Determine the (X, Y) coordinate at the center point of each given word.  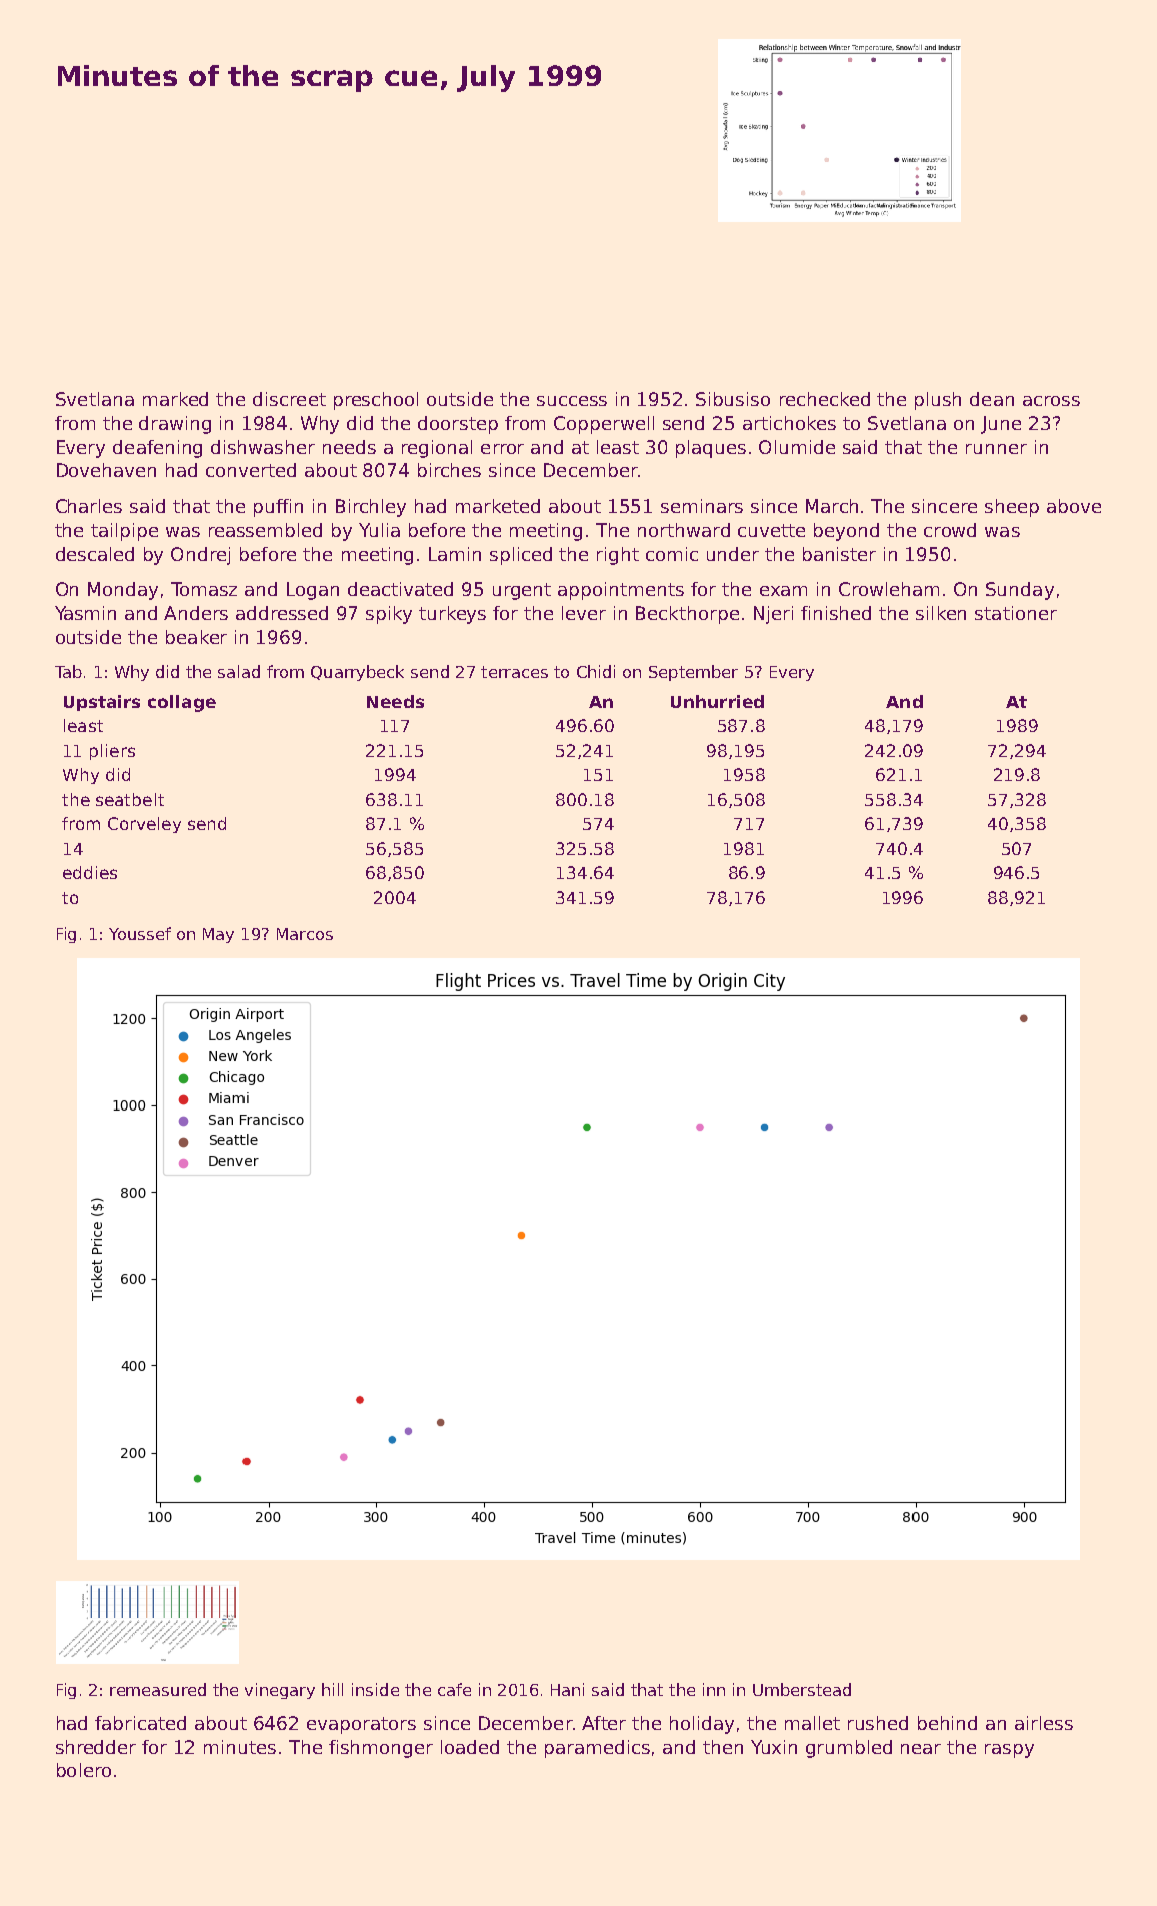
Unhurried (717, 701)
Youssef (140, 933)
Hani (567, 1689)
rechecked (825, 399)
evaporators (361, 1725)
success (572, 401)
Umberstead (802, 1689)
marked (175, 399)
